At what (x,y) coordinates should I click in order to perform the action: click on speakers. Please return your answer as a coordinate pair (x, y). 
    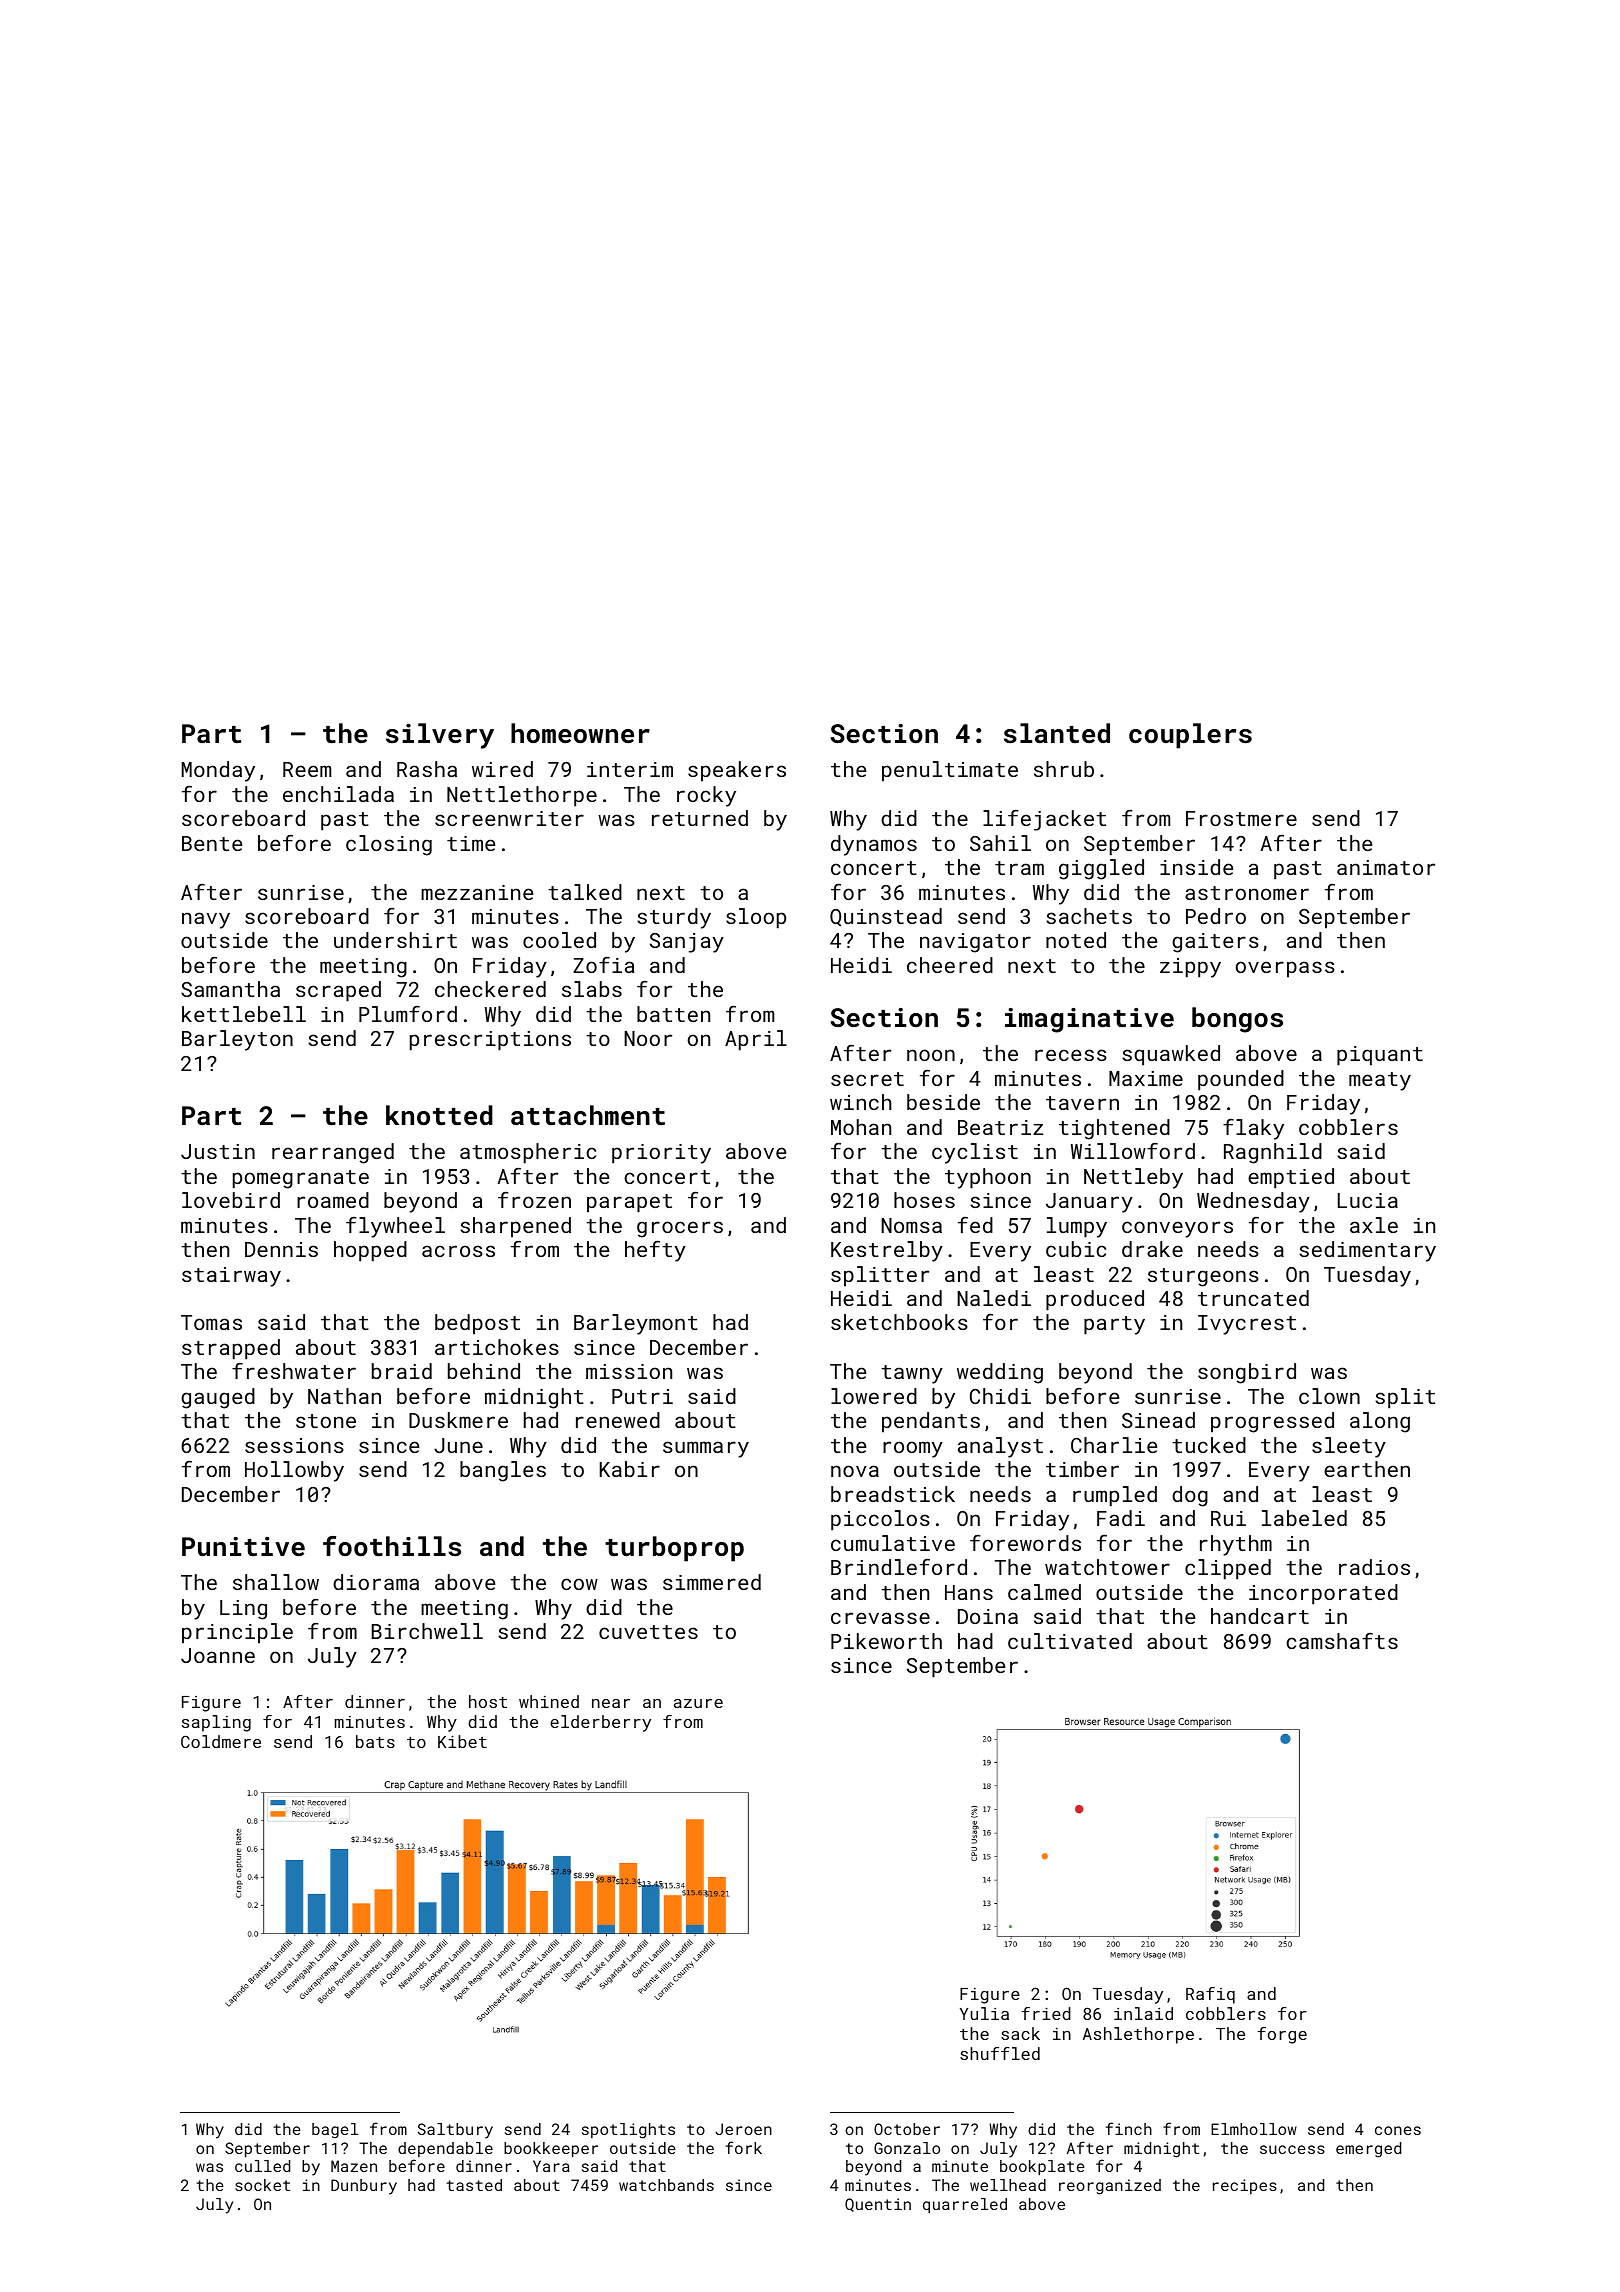
    Looking at the image, I should click on (737, 771).
